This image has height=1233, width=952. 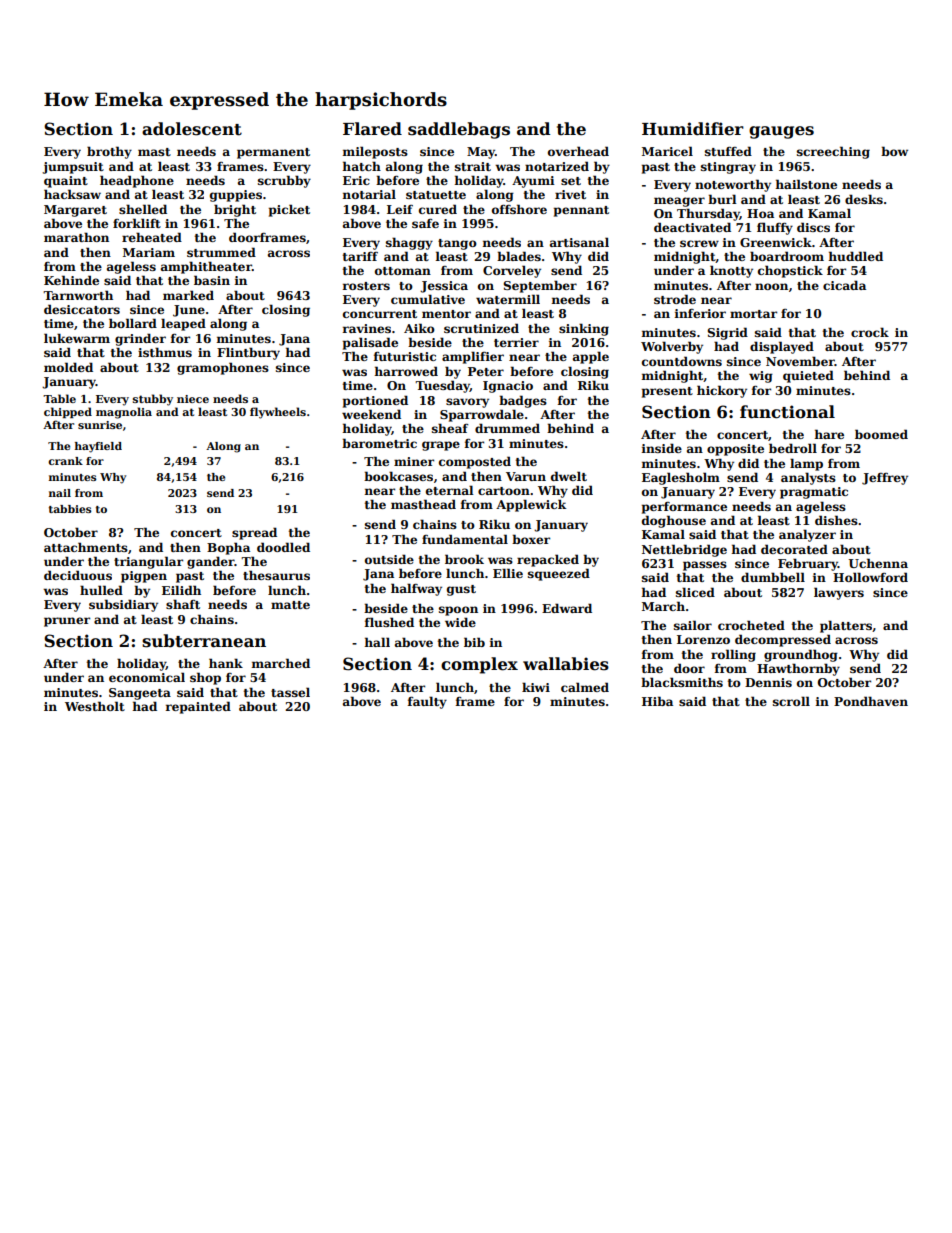 What do you see at coordinates (78, 575) in the image?
I see `deciduous` at bounding box center [78, 575].
